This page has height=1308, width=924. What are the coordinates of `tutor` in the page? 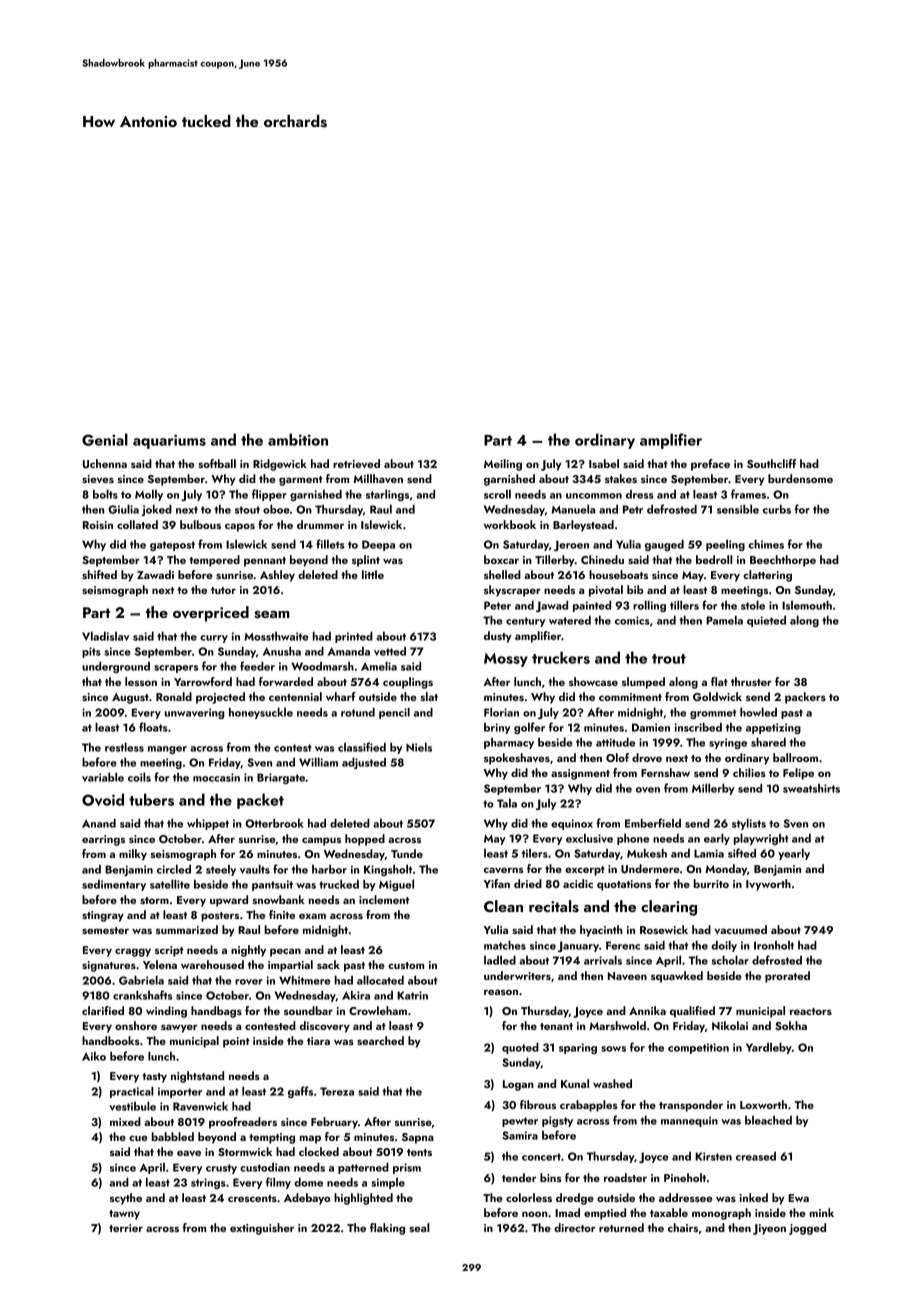 It's located at (223, 590).
